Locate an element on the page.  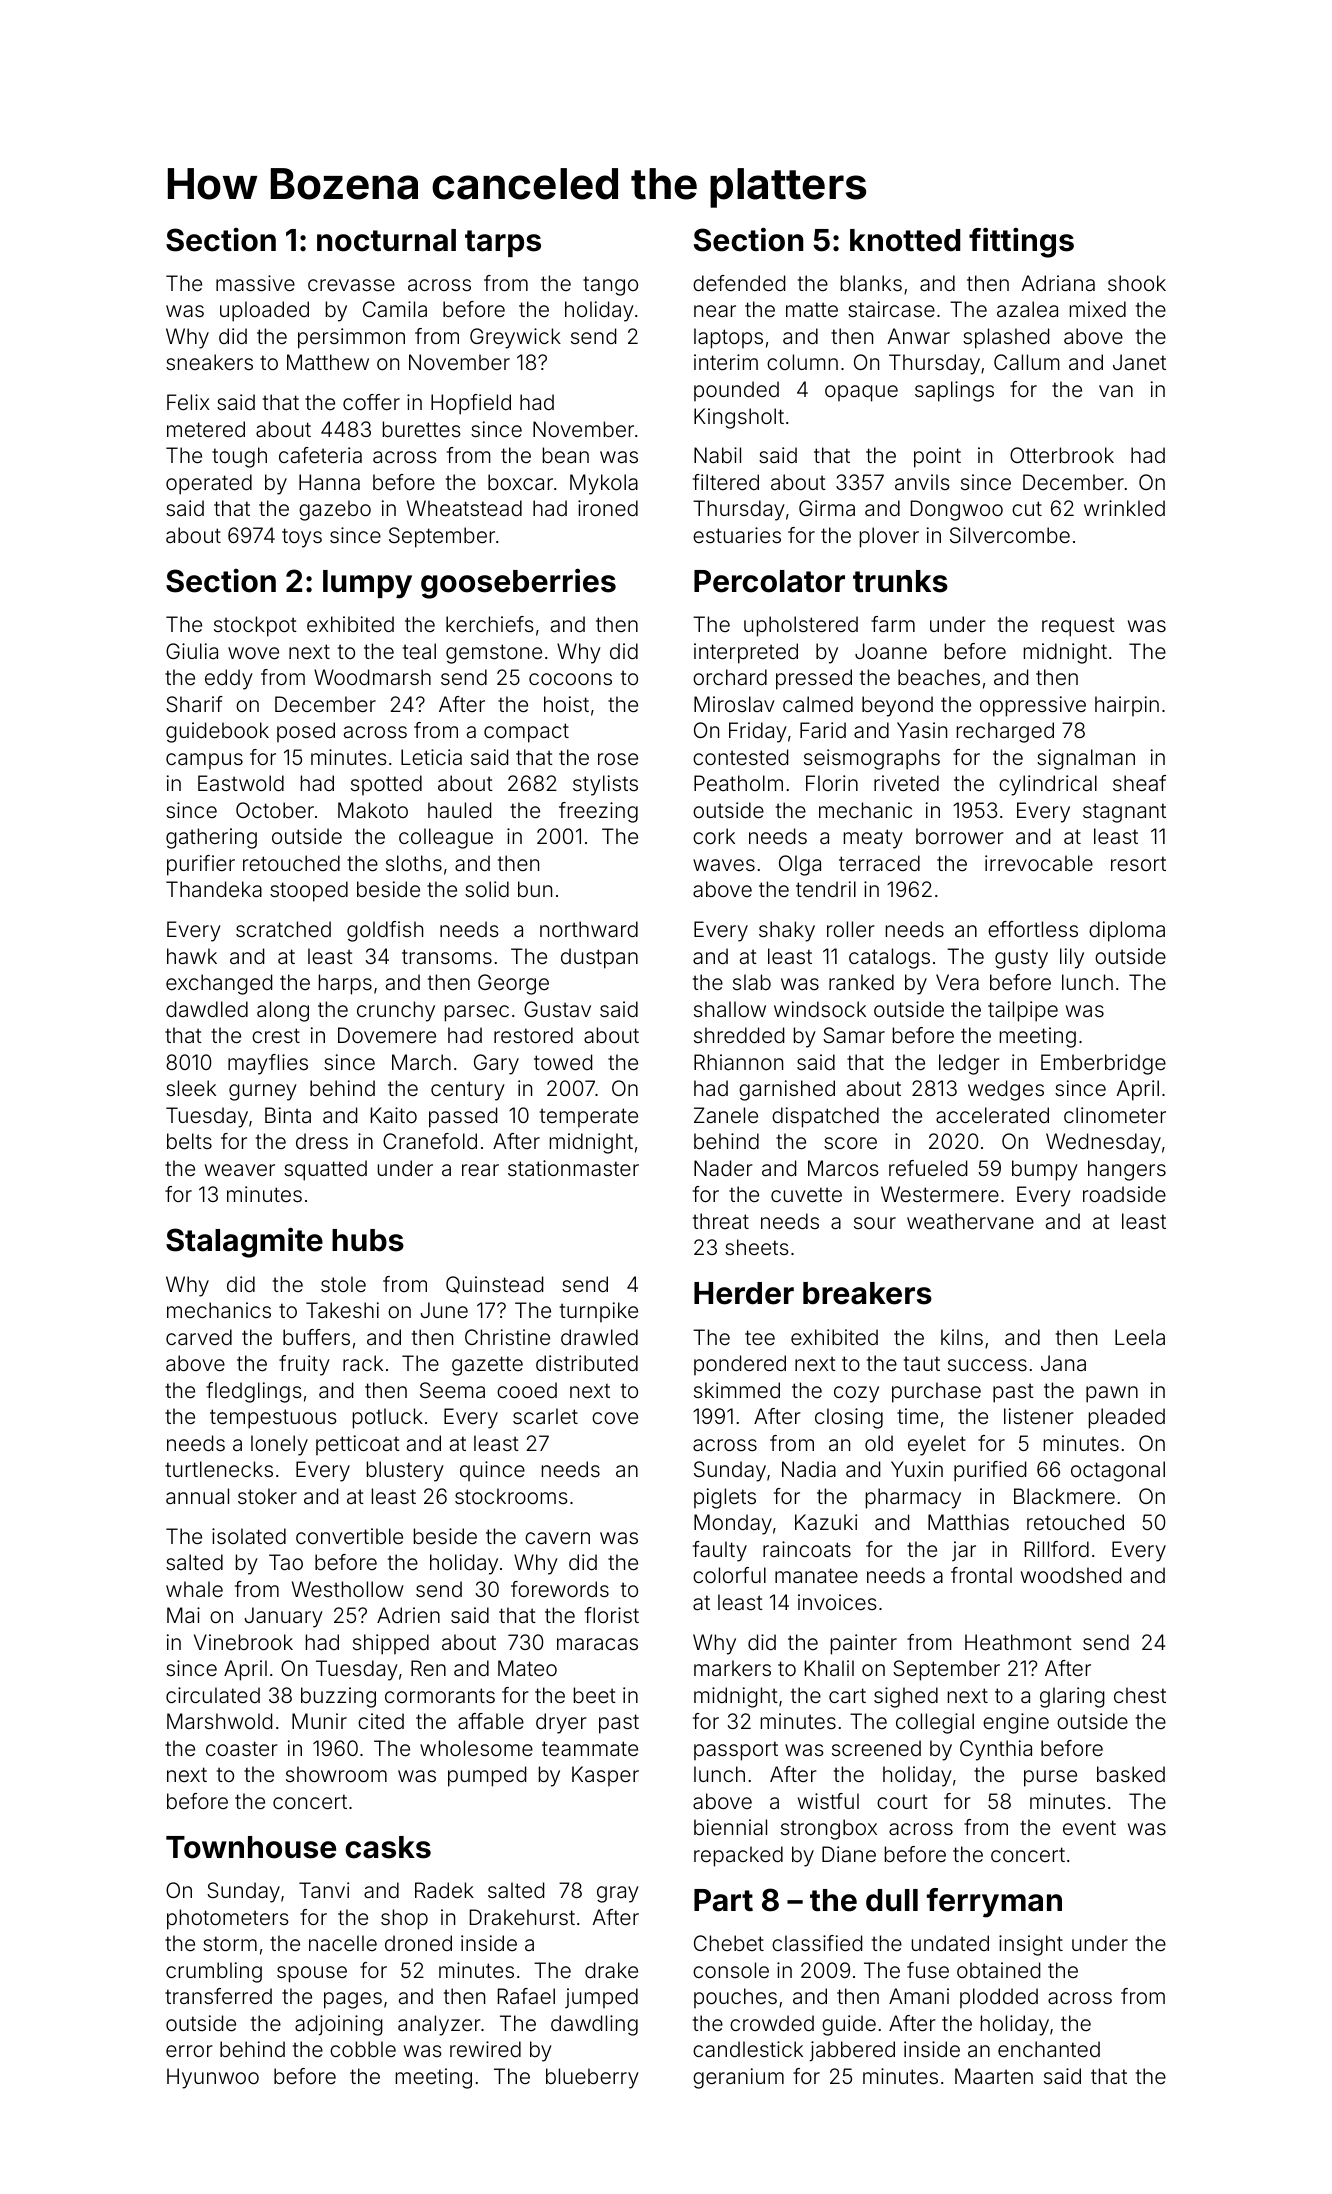
Leticia is located at coordinates (431, 757).
